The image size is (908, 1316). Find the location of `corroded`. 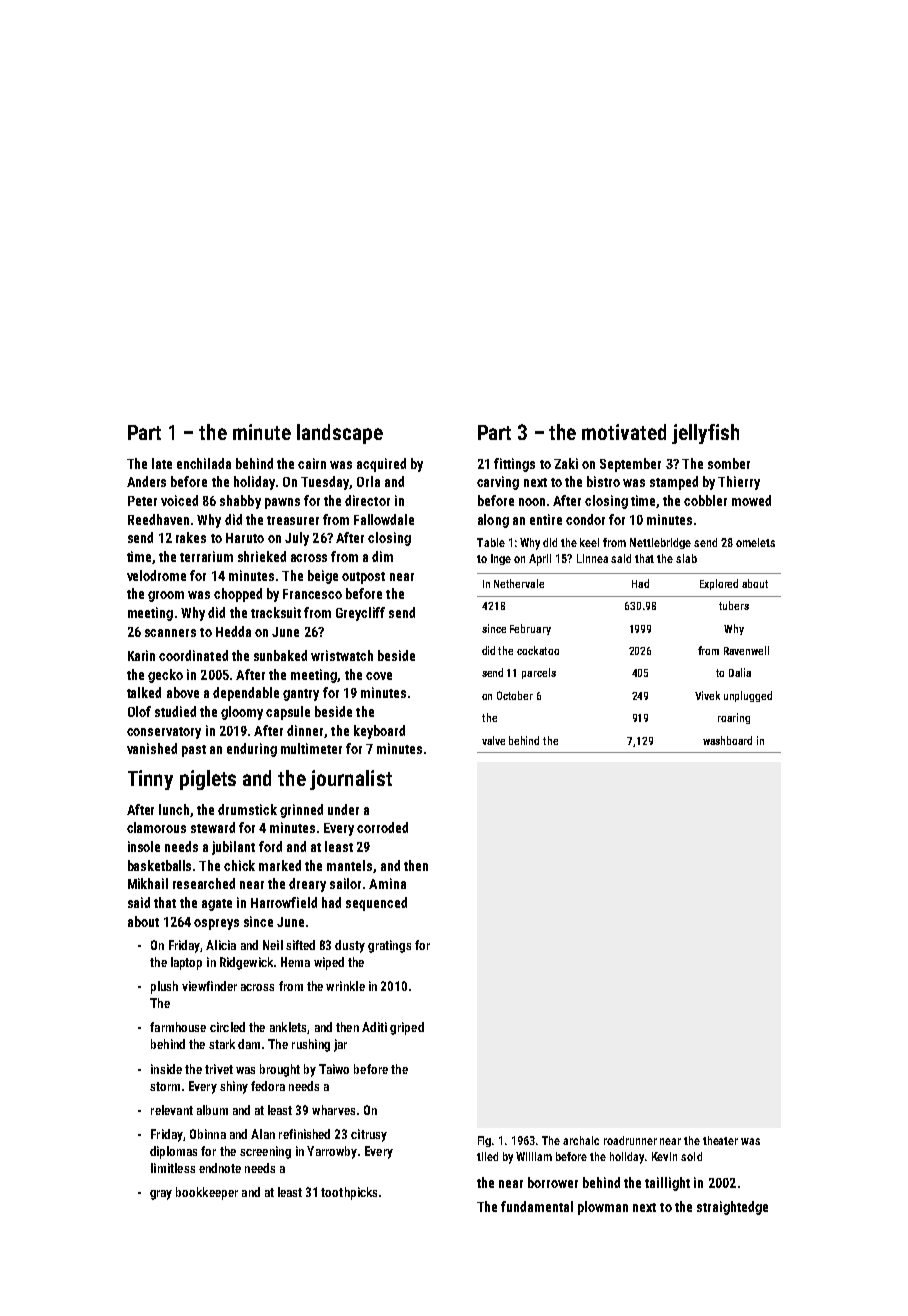

corroded is located at coordinates (382, 827).
